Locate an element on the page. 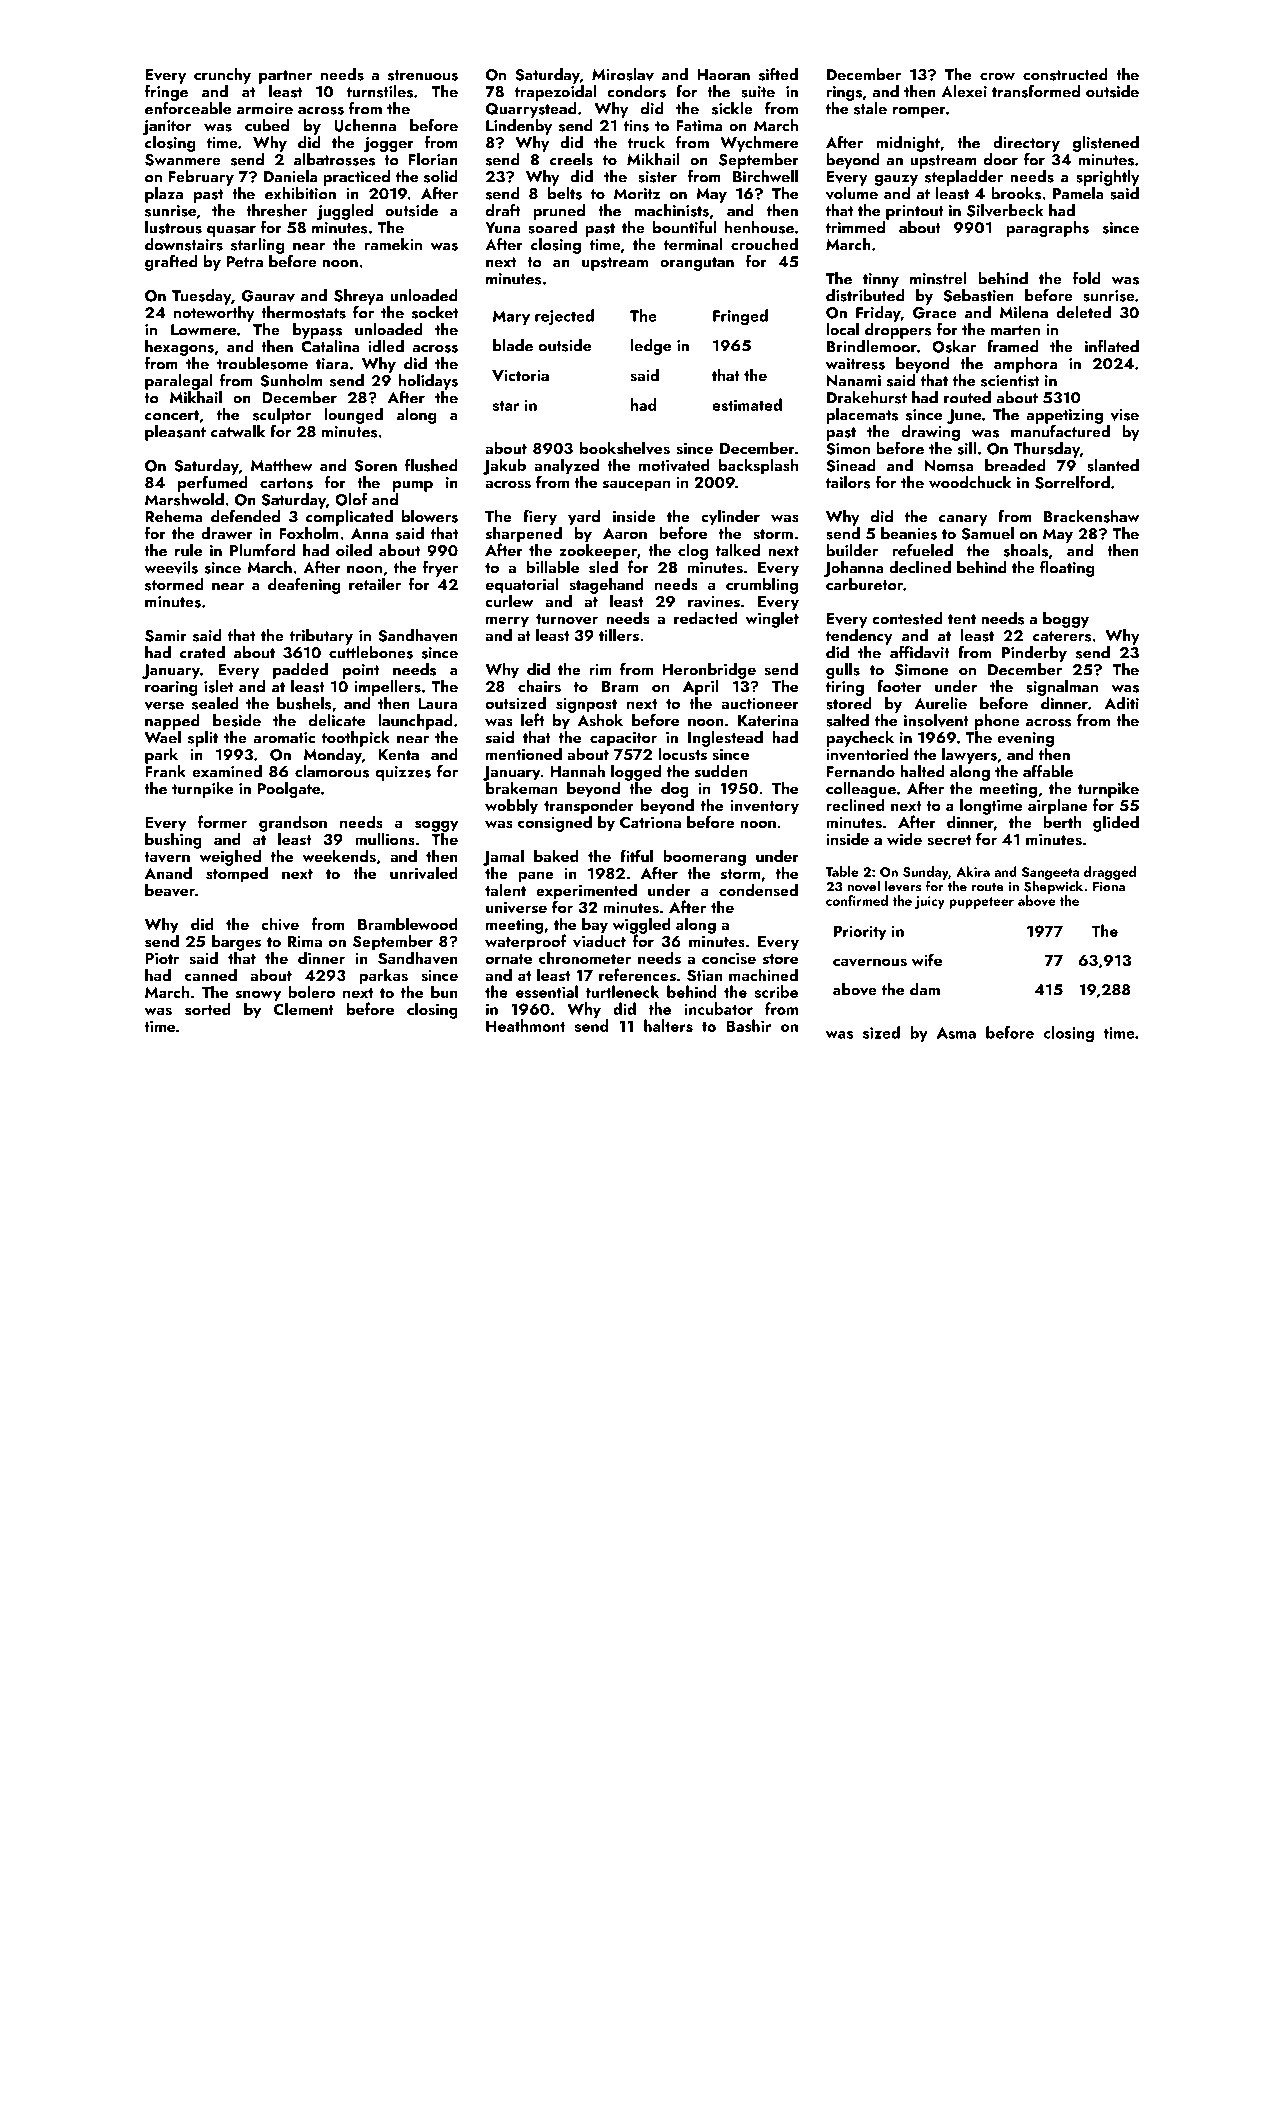  signpost is located at coordinates (586, 705).
